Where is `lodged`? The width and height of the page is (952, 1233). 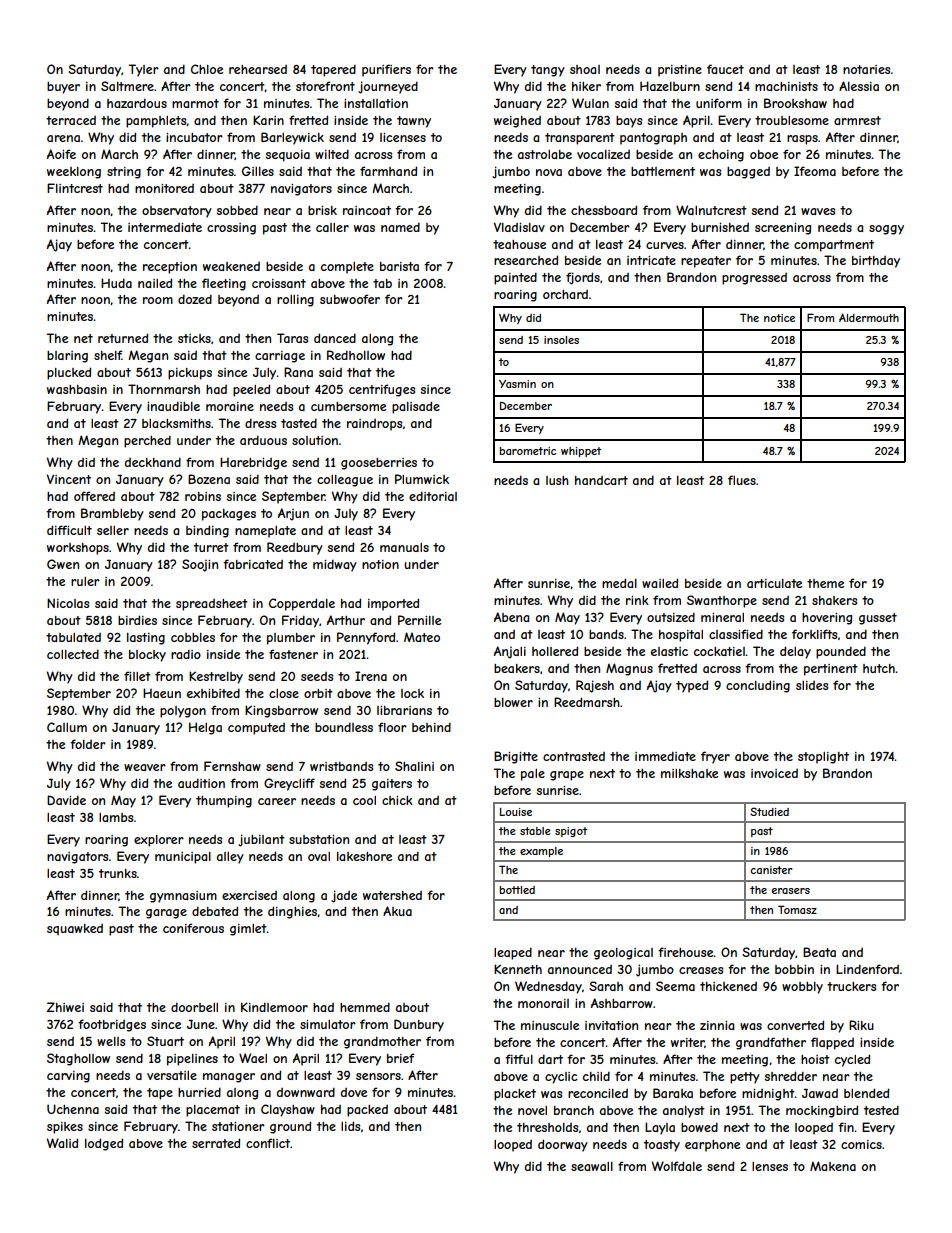
lodged is located at coordinates (104, 1144).
